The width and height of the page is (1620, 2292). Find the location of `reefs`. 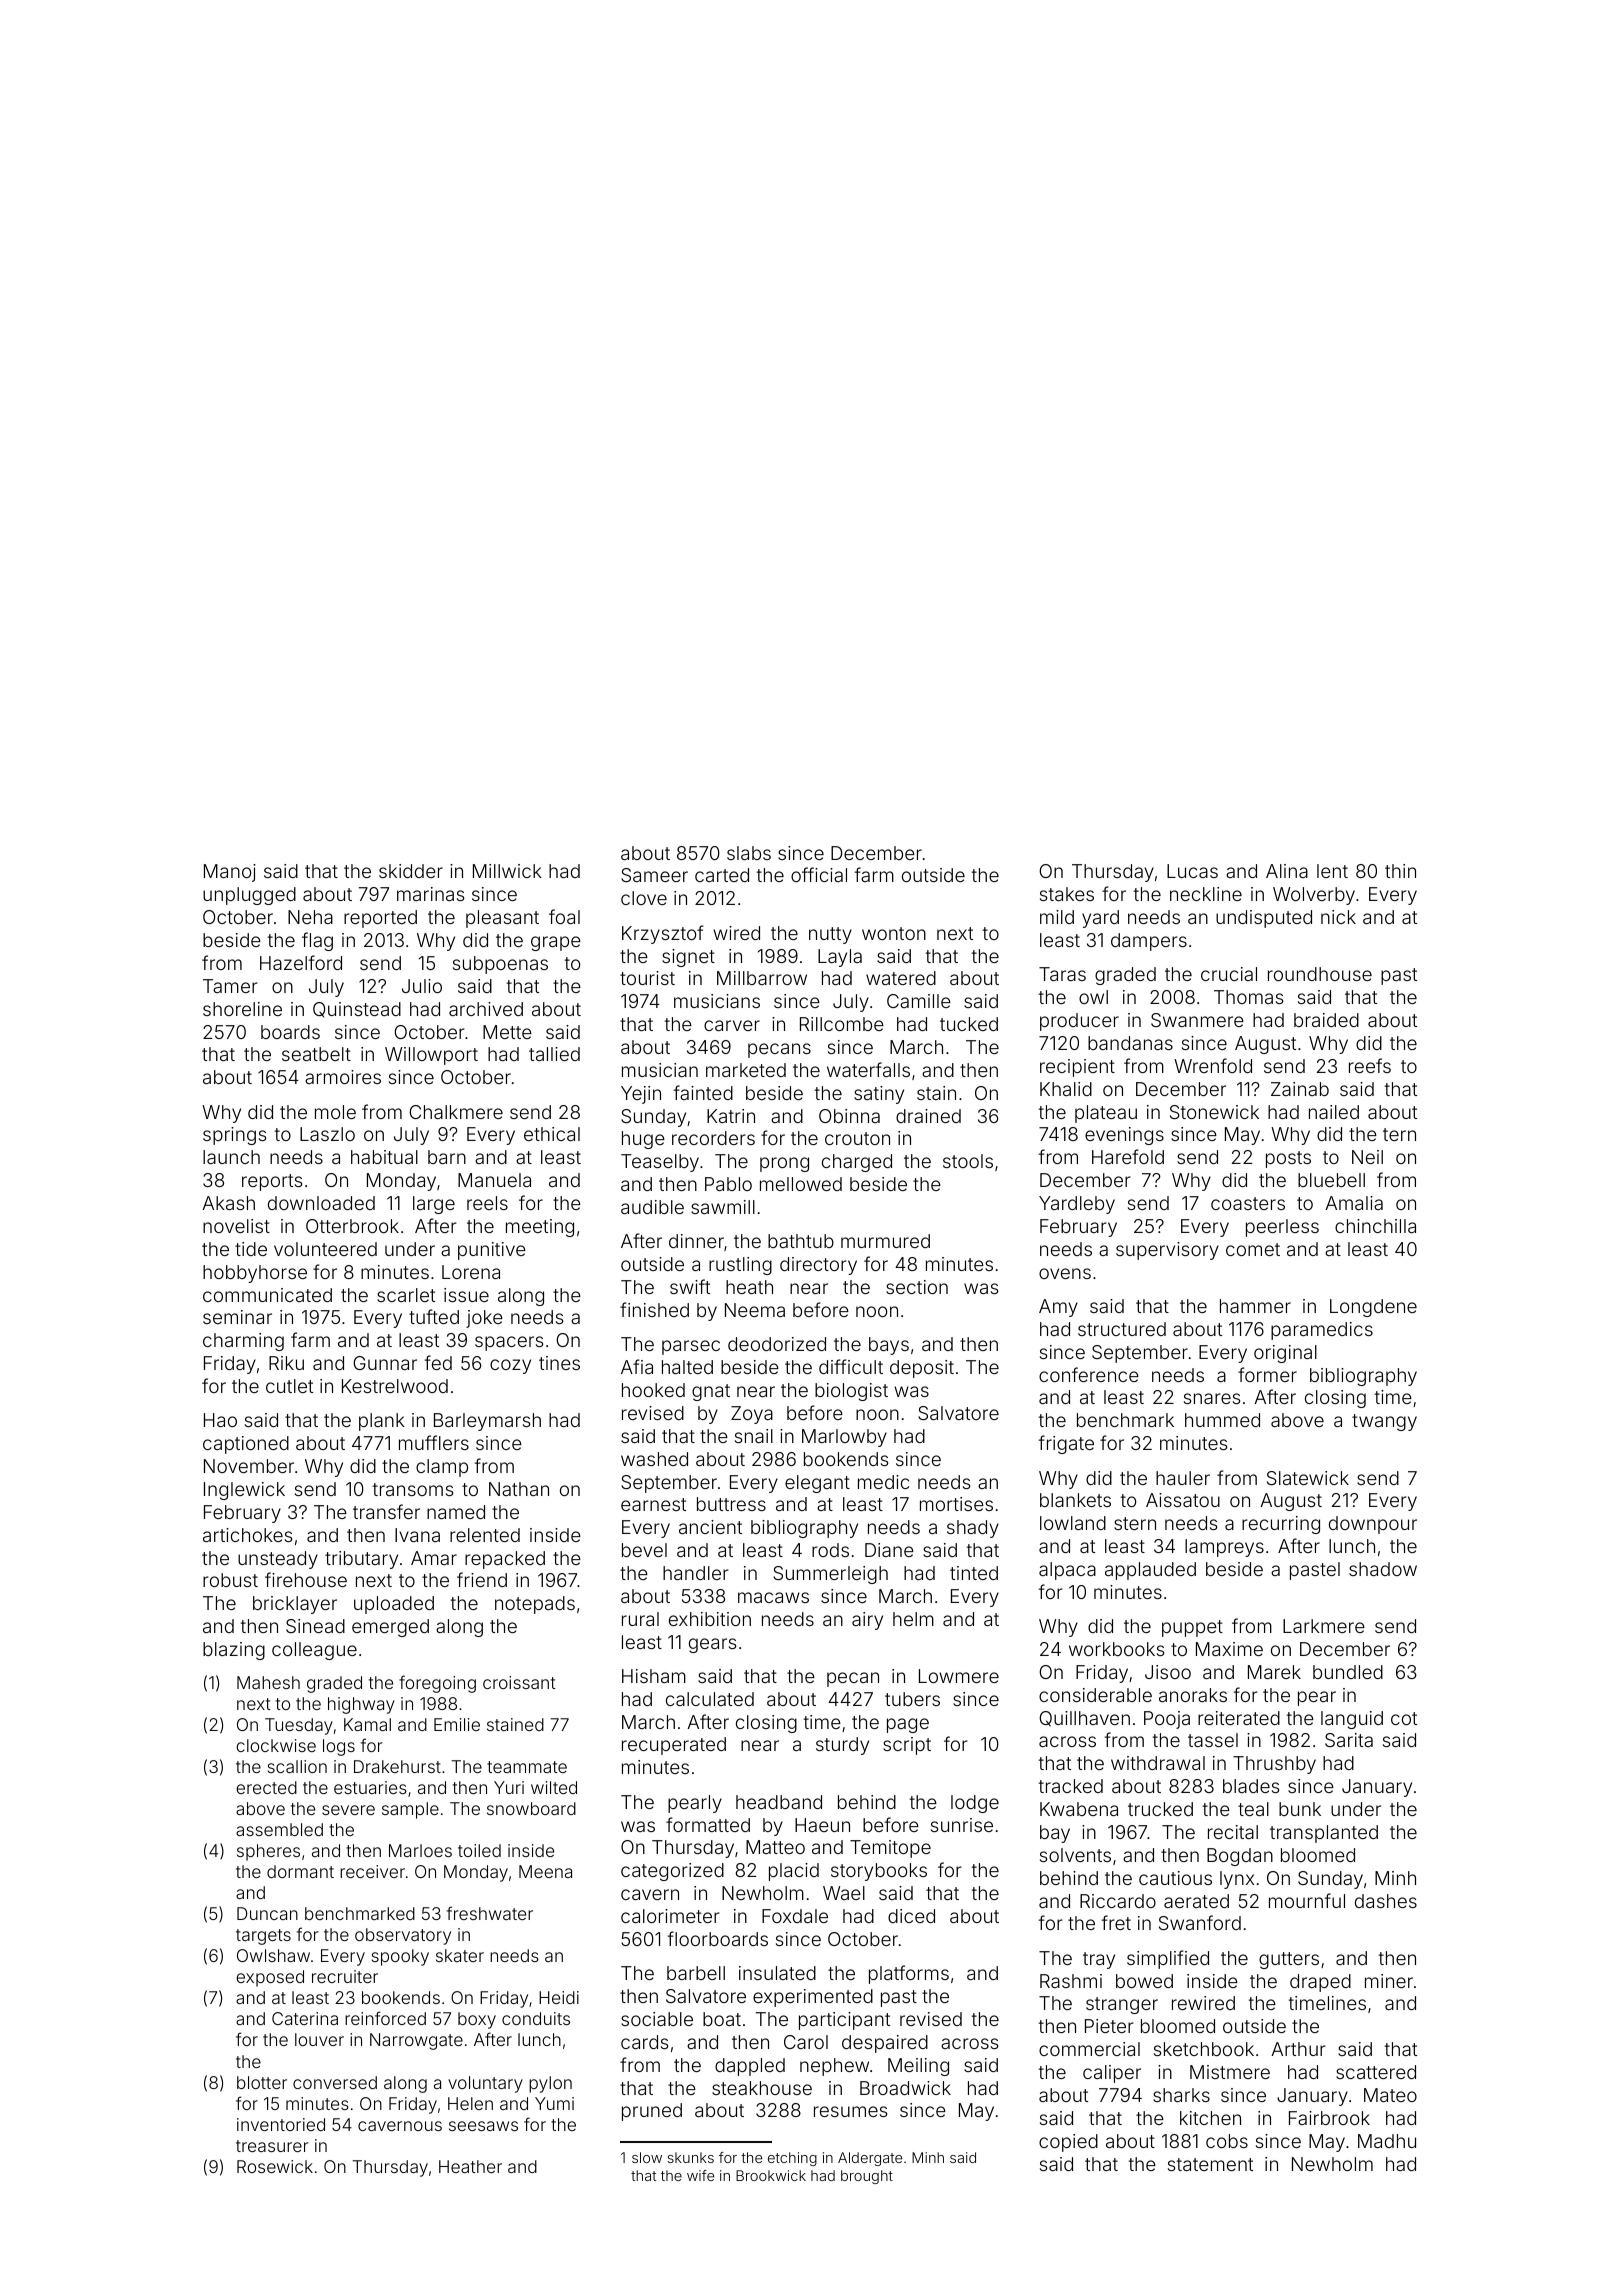

reefs is located at coordinates (1370, 1065).
